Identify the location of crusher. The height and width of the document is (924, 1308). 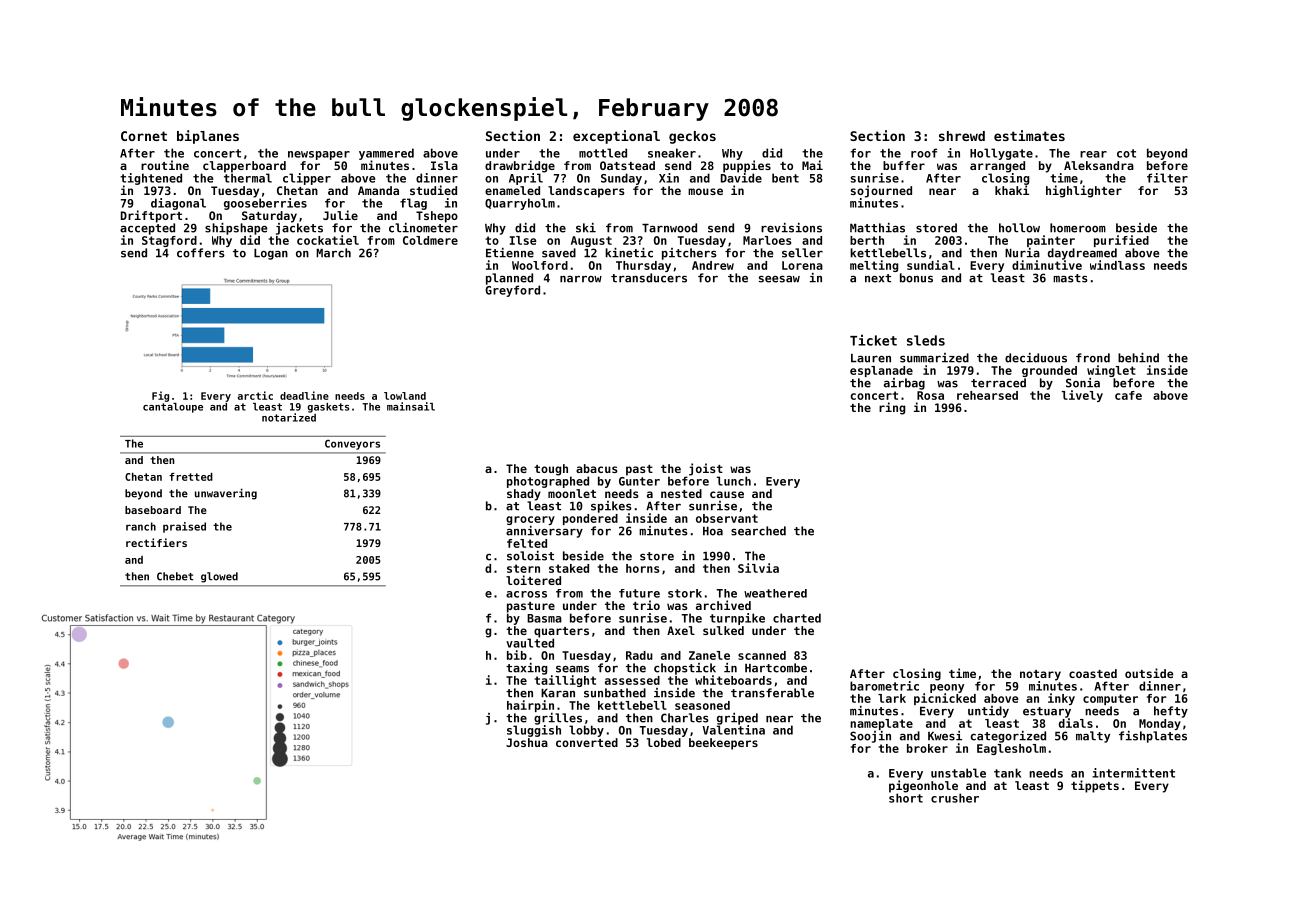
(955, 798).
